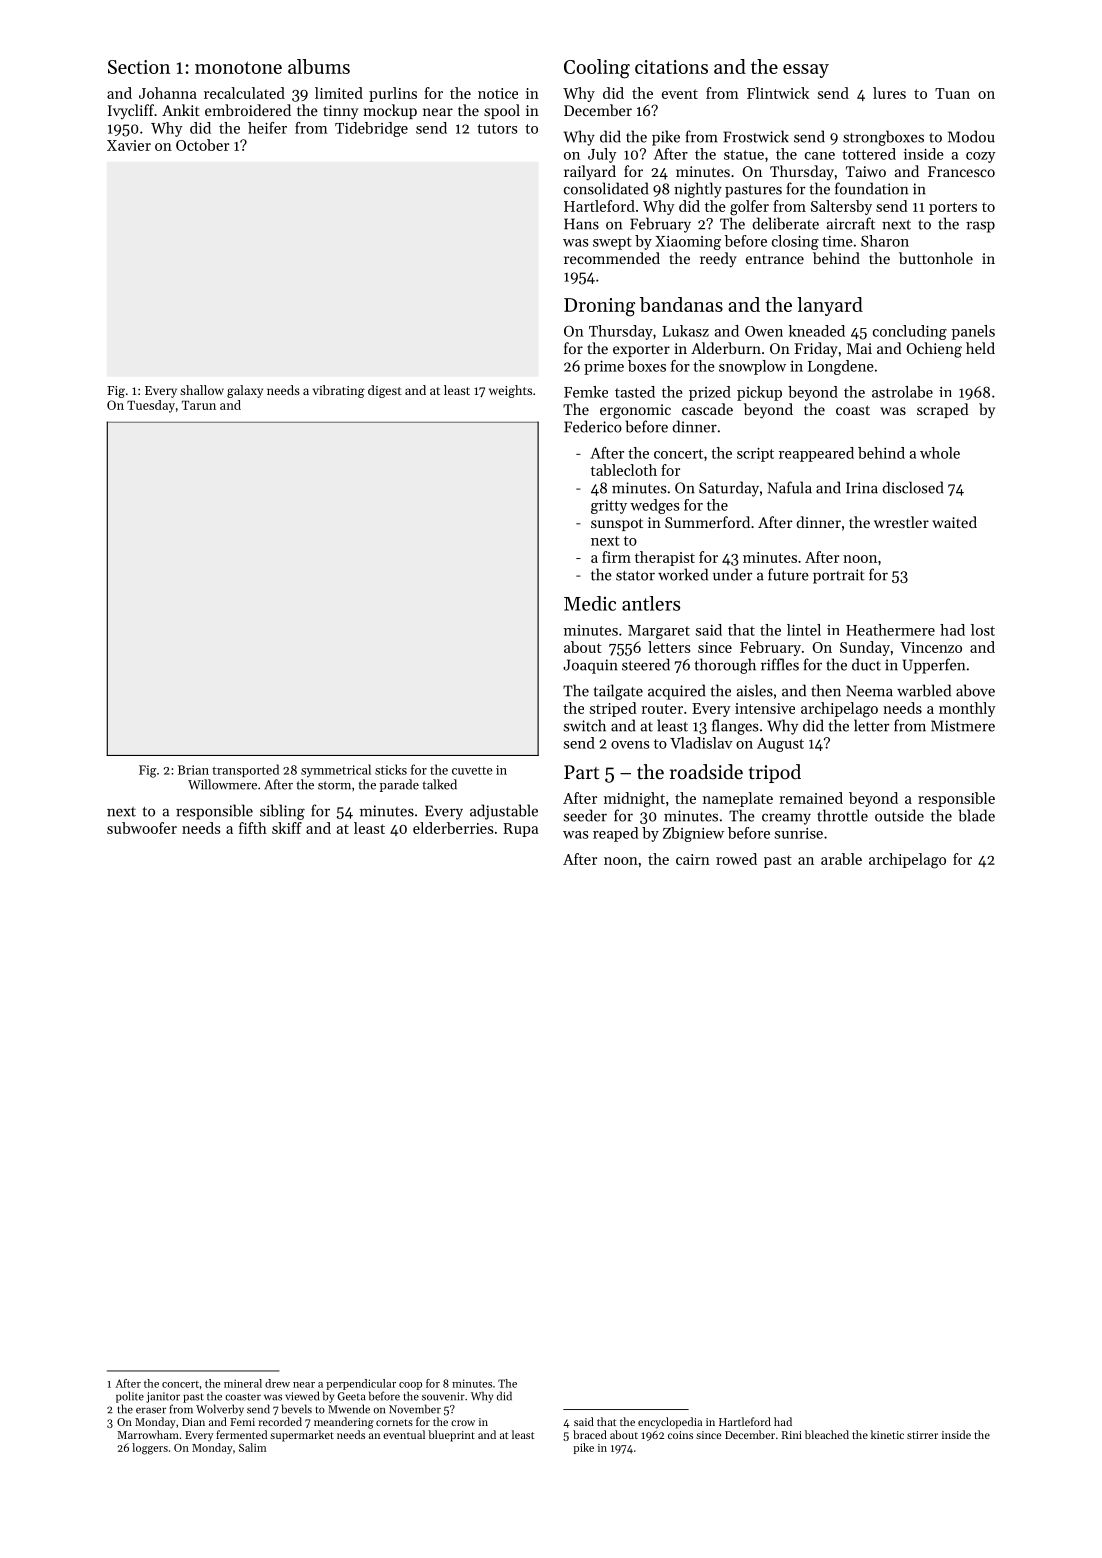  What do you see at coordinates (277, 1383) in the screenshot?
I see `drew` at bounding box center [277, 1383].
